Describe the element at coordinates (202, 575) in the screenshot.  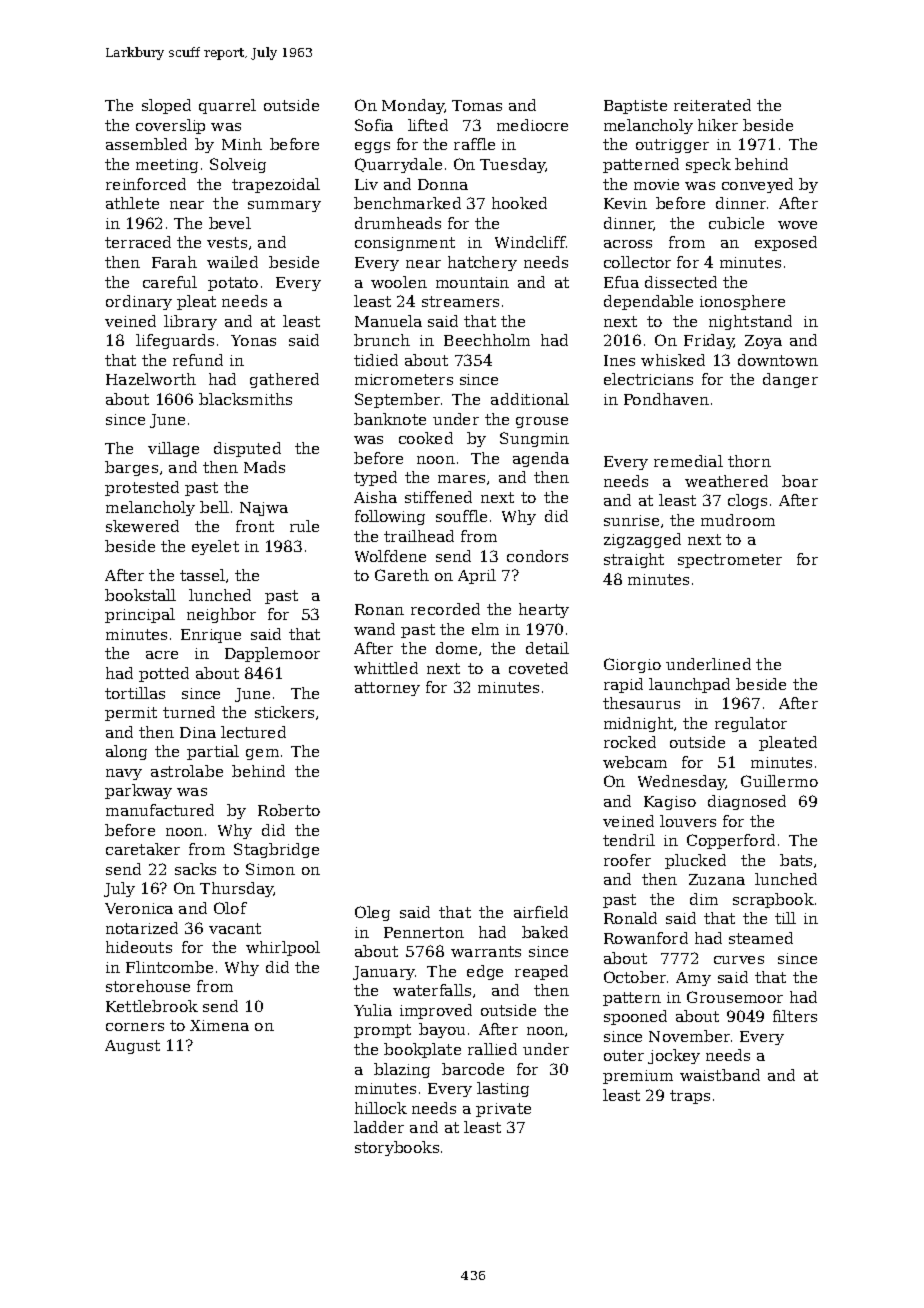
I see `tassel` at that location.
